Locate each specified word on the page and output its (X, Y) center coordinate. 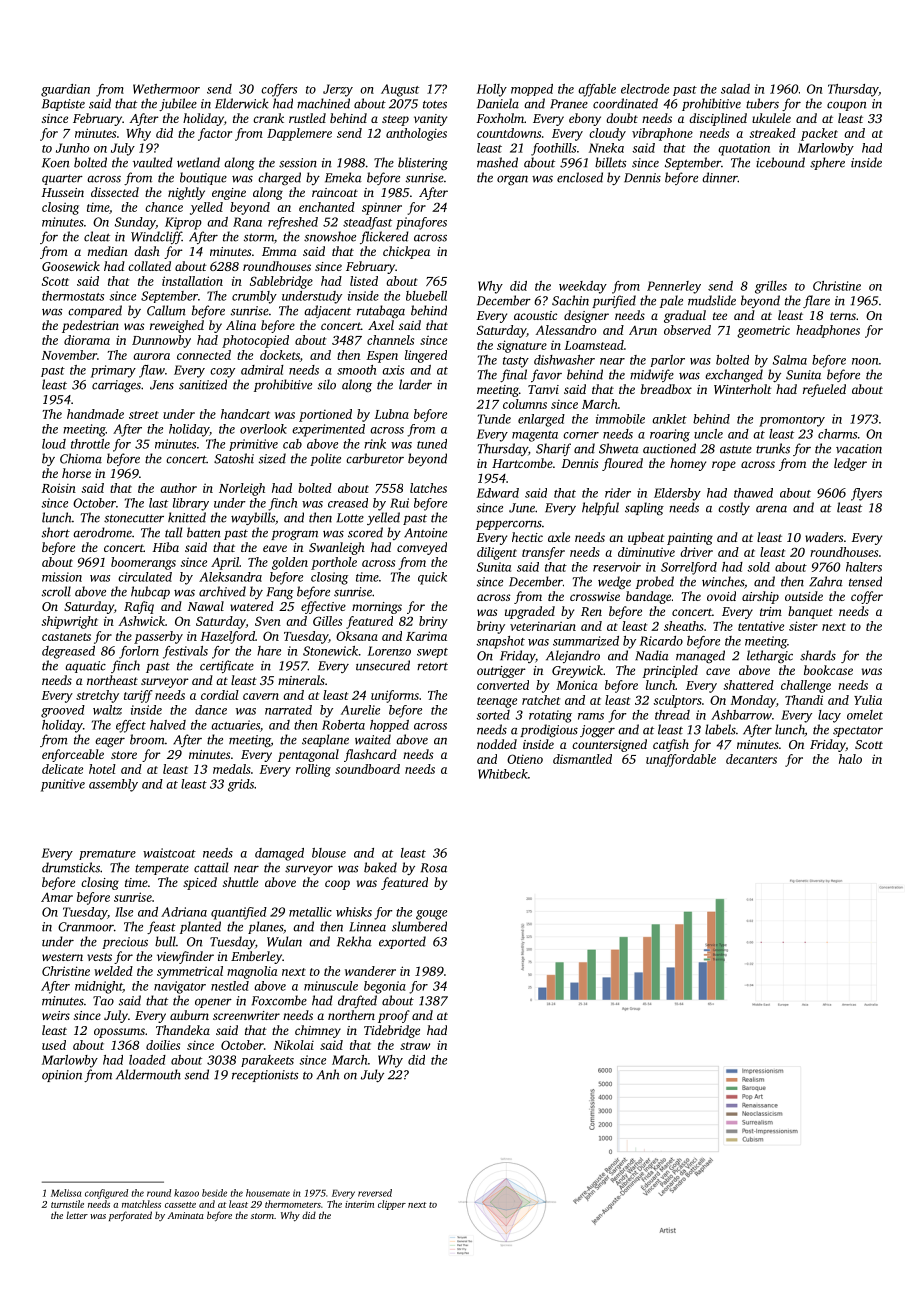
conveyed (422, 548)
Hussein (62, 192)
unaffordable (681, 760)
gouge (431, 915)
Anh (328, 1074)
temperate (162, 869)
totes (435, 104)
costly (734, 508)
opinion (62, 1076)
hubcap (150, 592)
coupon (847, 106)
